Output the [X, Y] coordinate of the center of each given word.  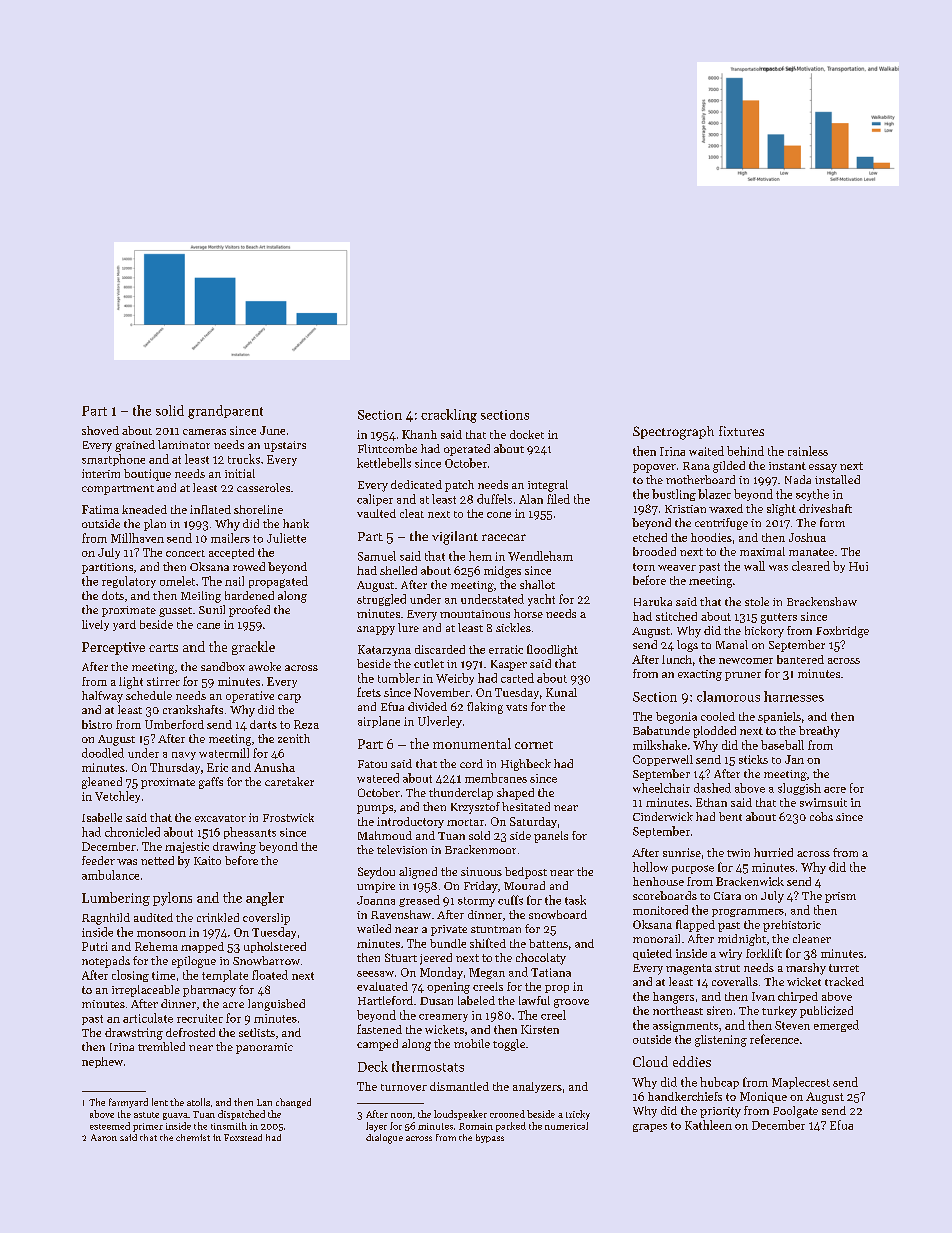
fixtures [741, 431]
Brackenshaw [822, 601]
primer [148, 1127]
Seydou [376, 873]
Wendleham [540, 556]
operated [467, 450]
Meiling [201, 597]
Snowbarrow [266, 960]
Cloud [650, 1061]
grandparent [225, 412]
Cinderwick [663, 816]
